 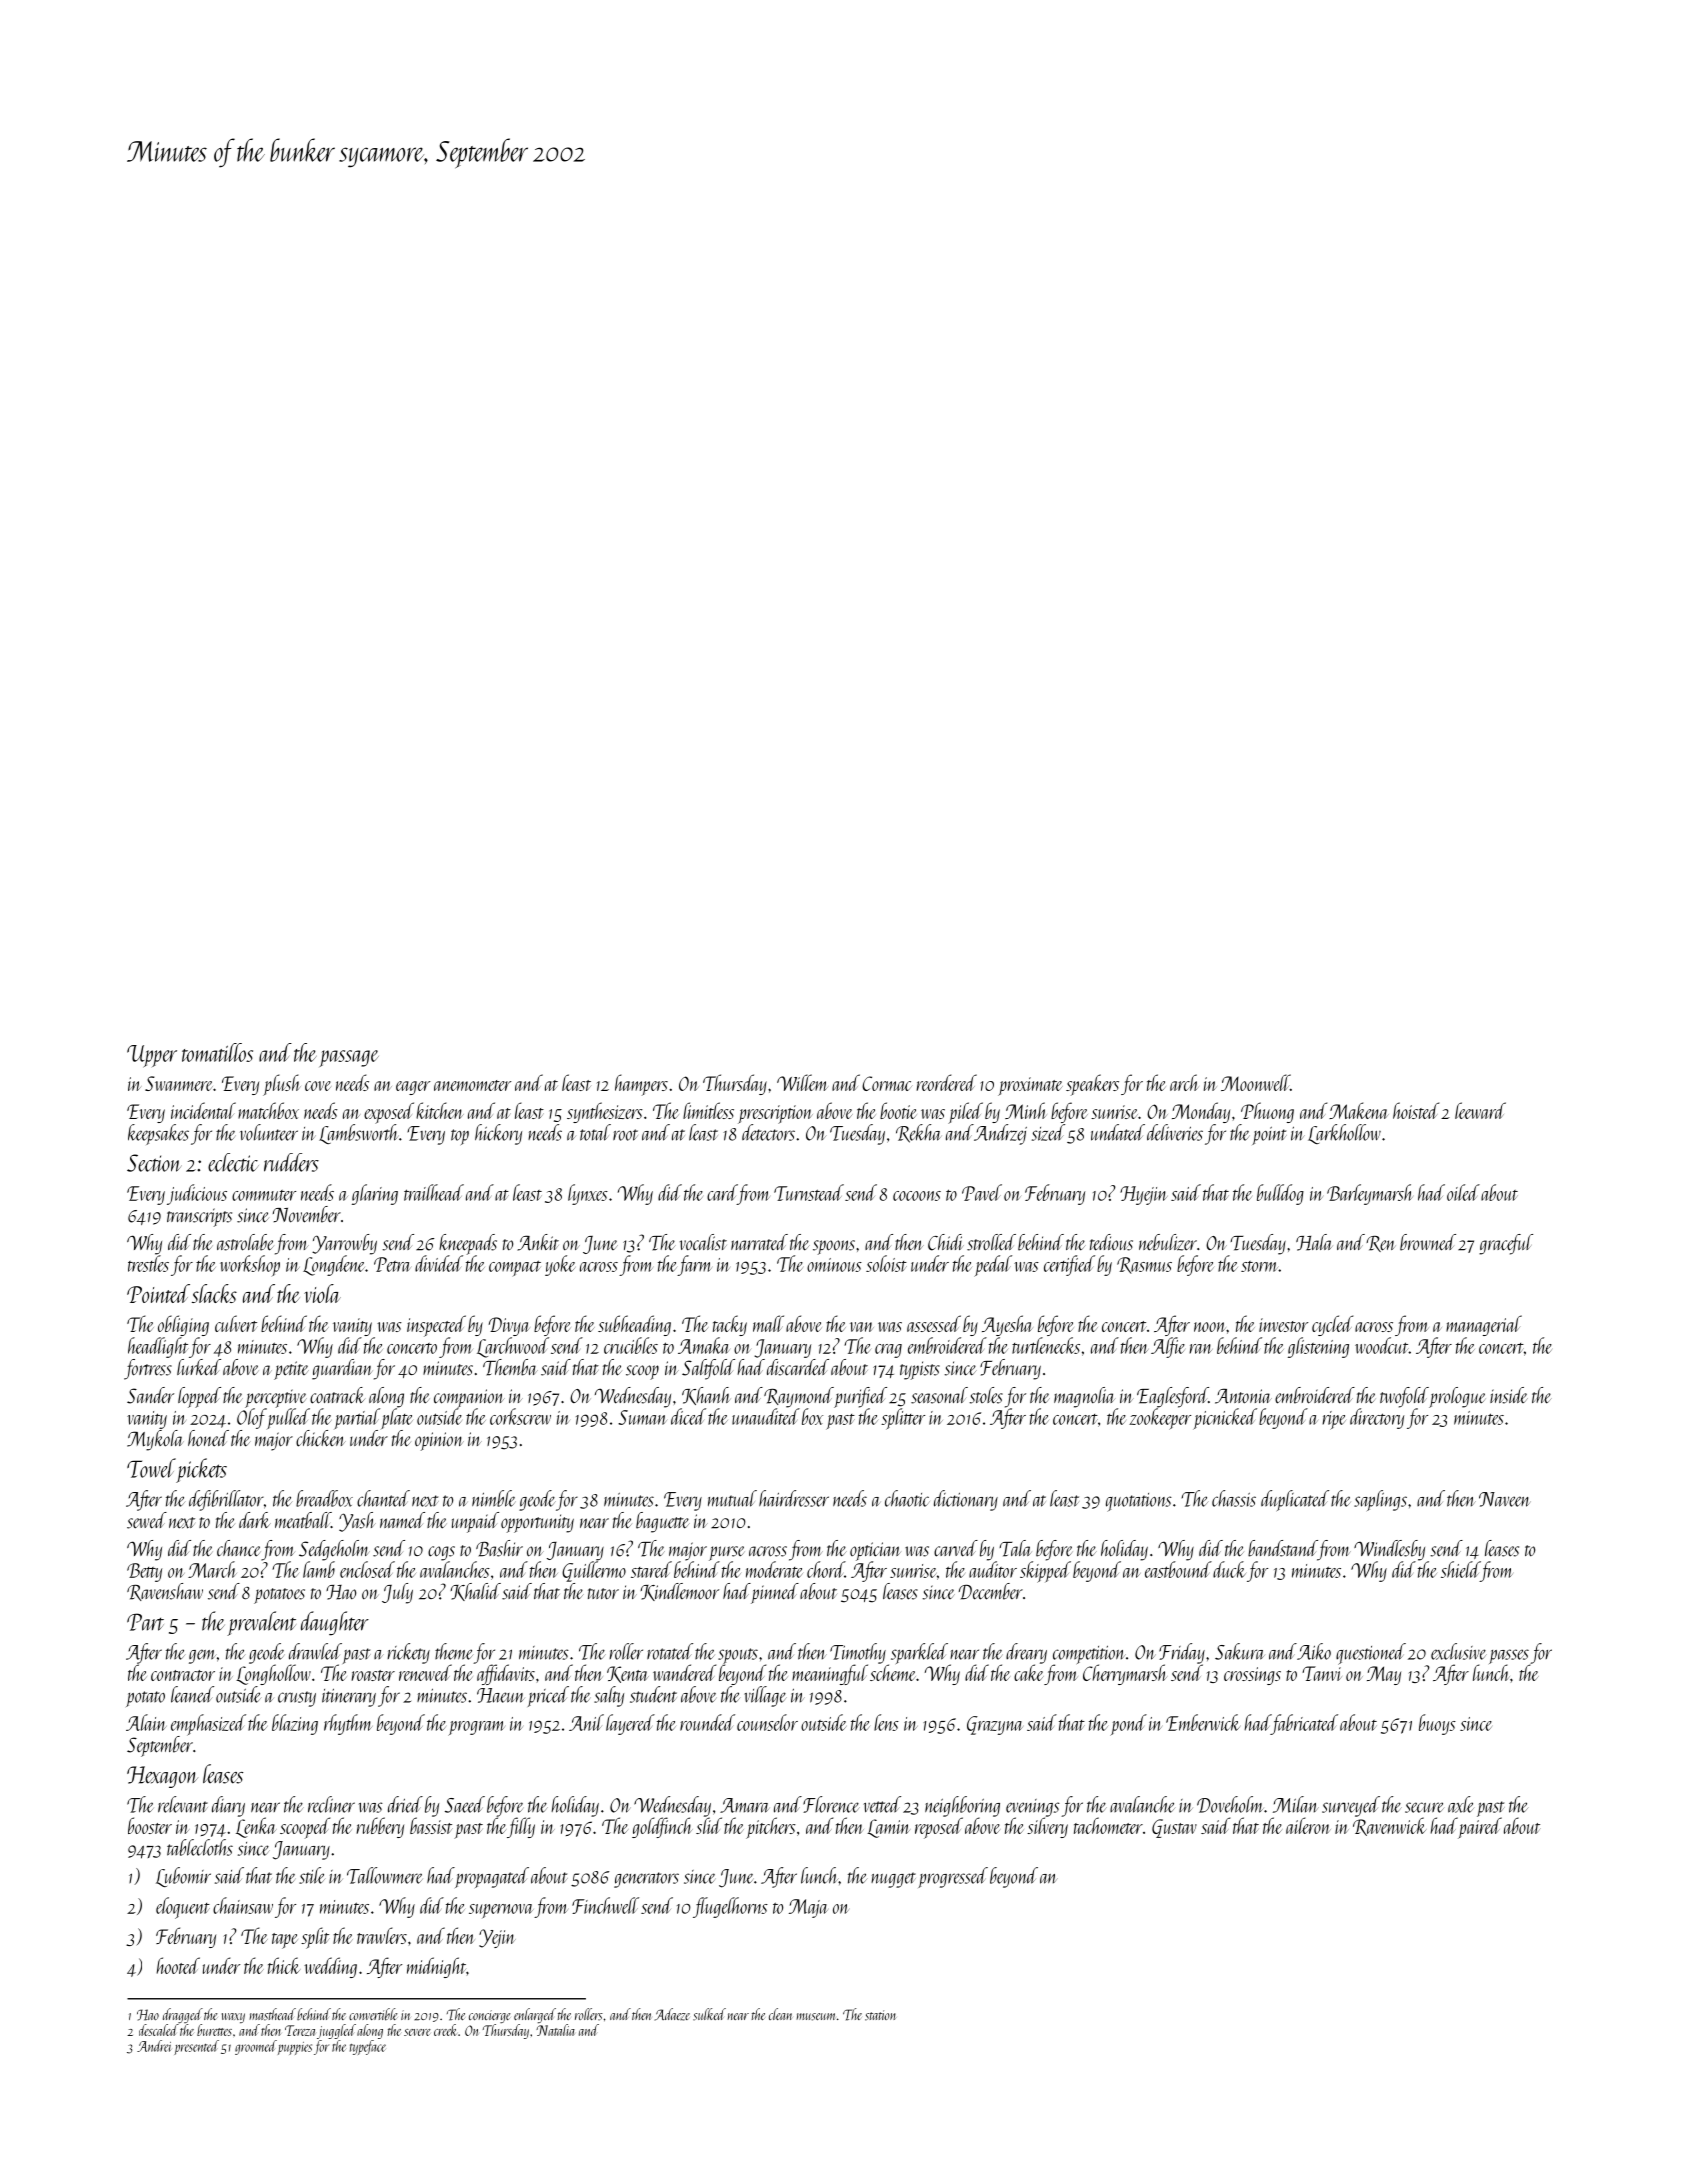 I want to click on hampers, so click(x=641, y=1085).
